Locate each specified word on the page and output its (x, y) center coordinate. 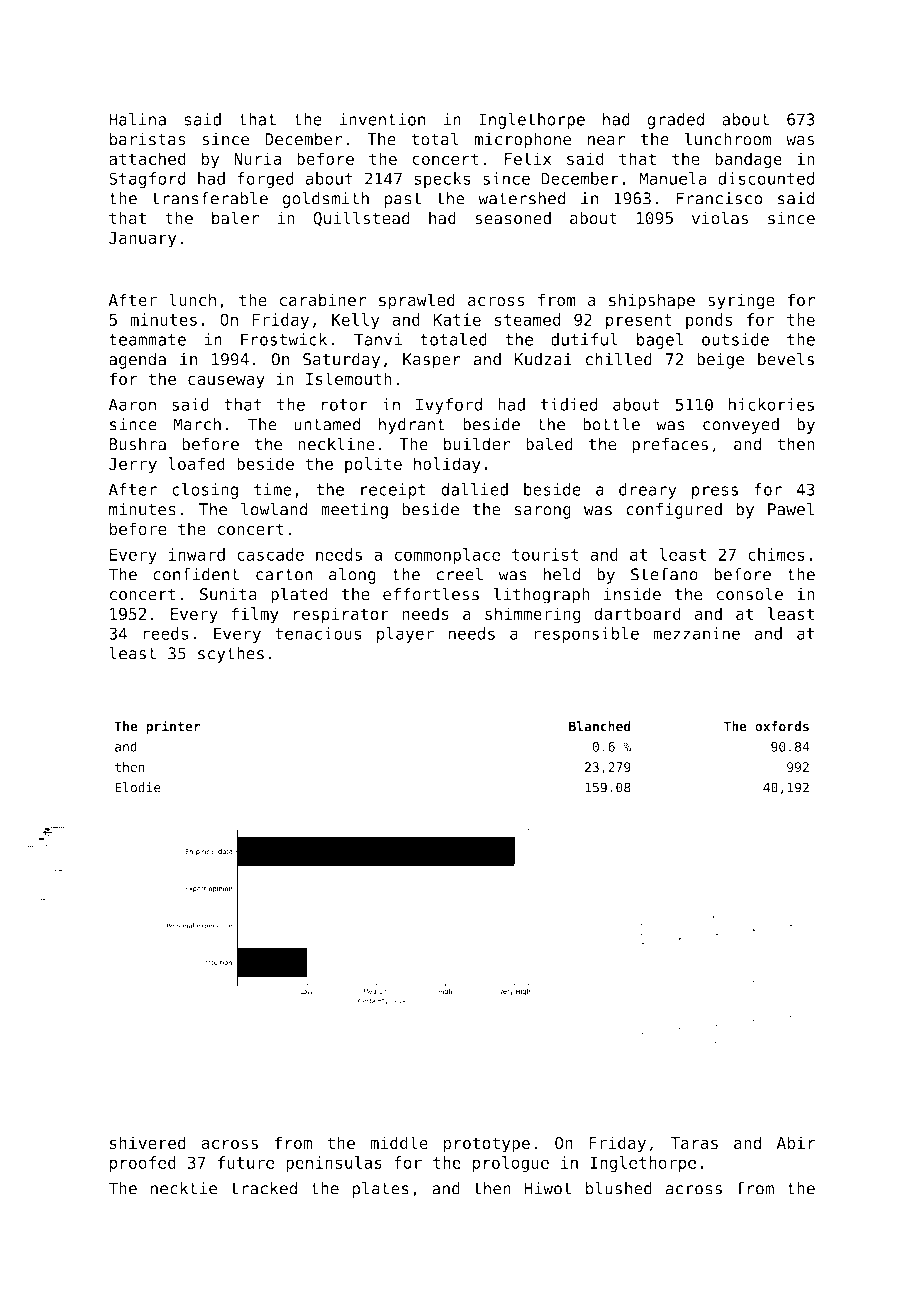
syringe (741, 301)
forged (266, 180)
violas (720, 218)
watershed (522, 198)
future (246, 1162)
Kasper (432, 361)
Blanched (600, 726)
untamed (327, 424)
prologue (510, 1164)
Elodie (138, 787)
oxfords (782, 726)
